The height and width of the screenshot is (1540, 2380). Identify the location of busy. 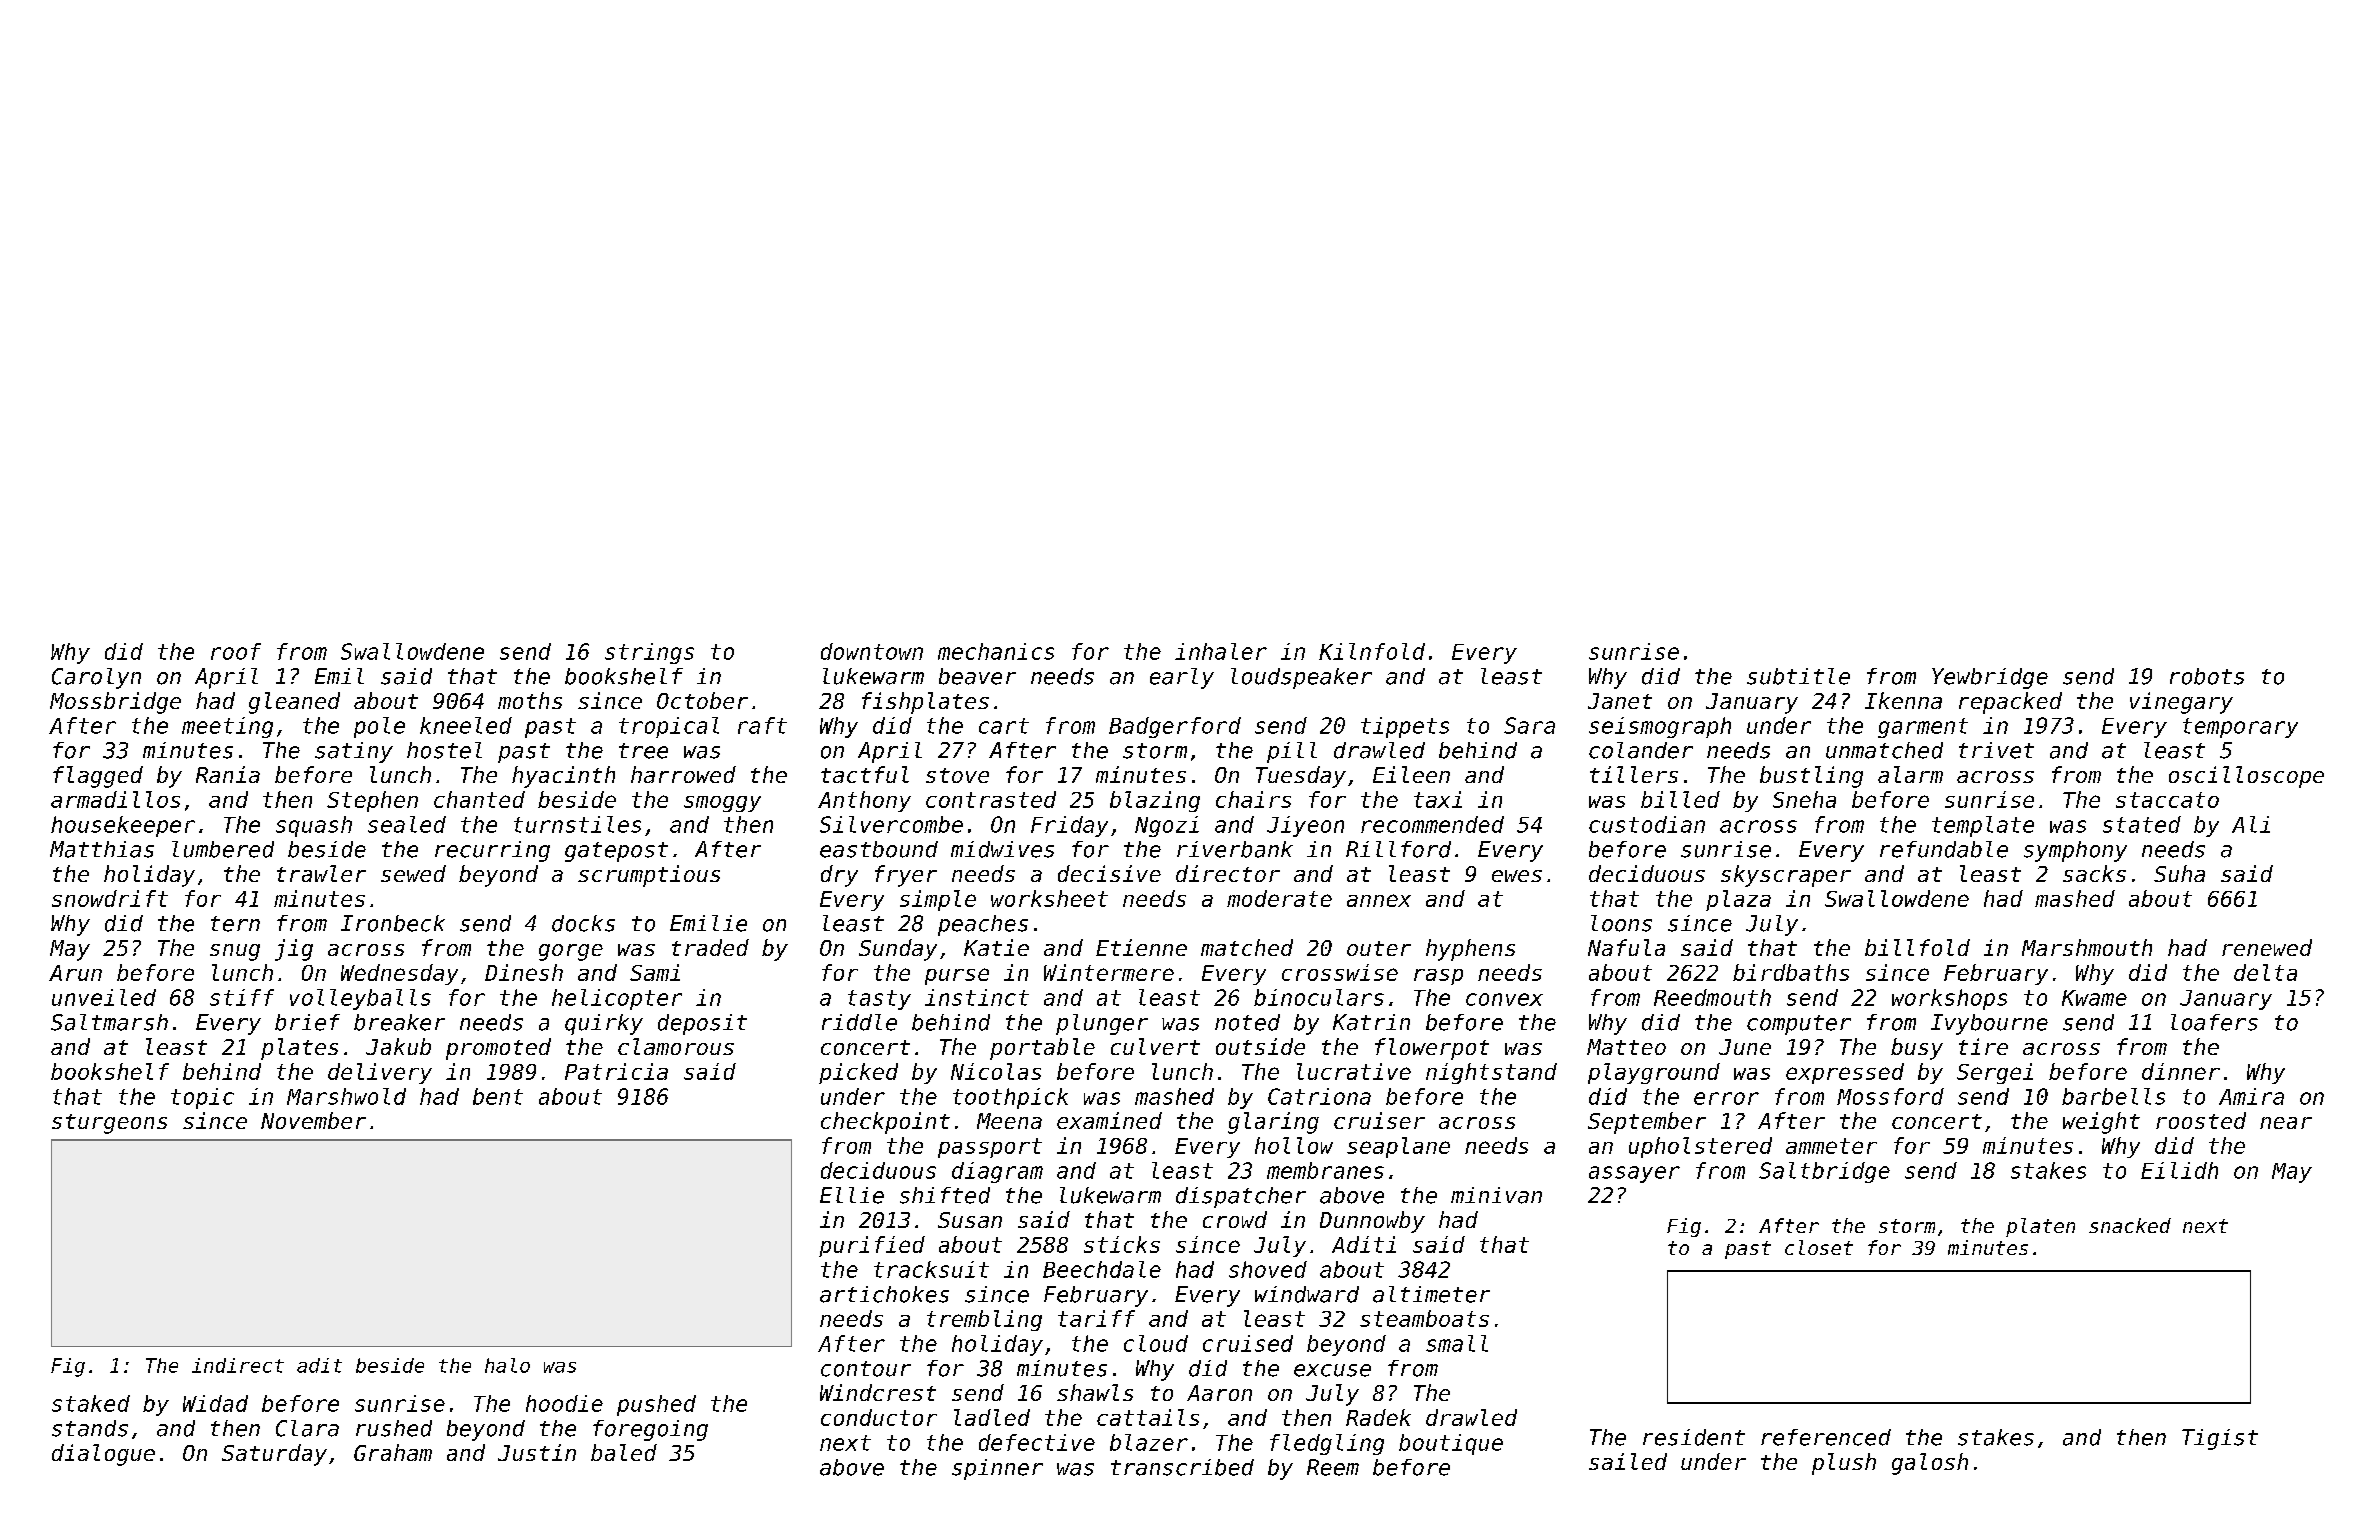
(1917, 1049).
